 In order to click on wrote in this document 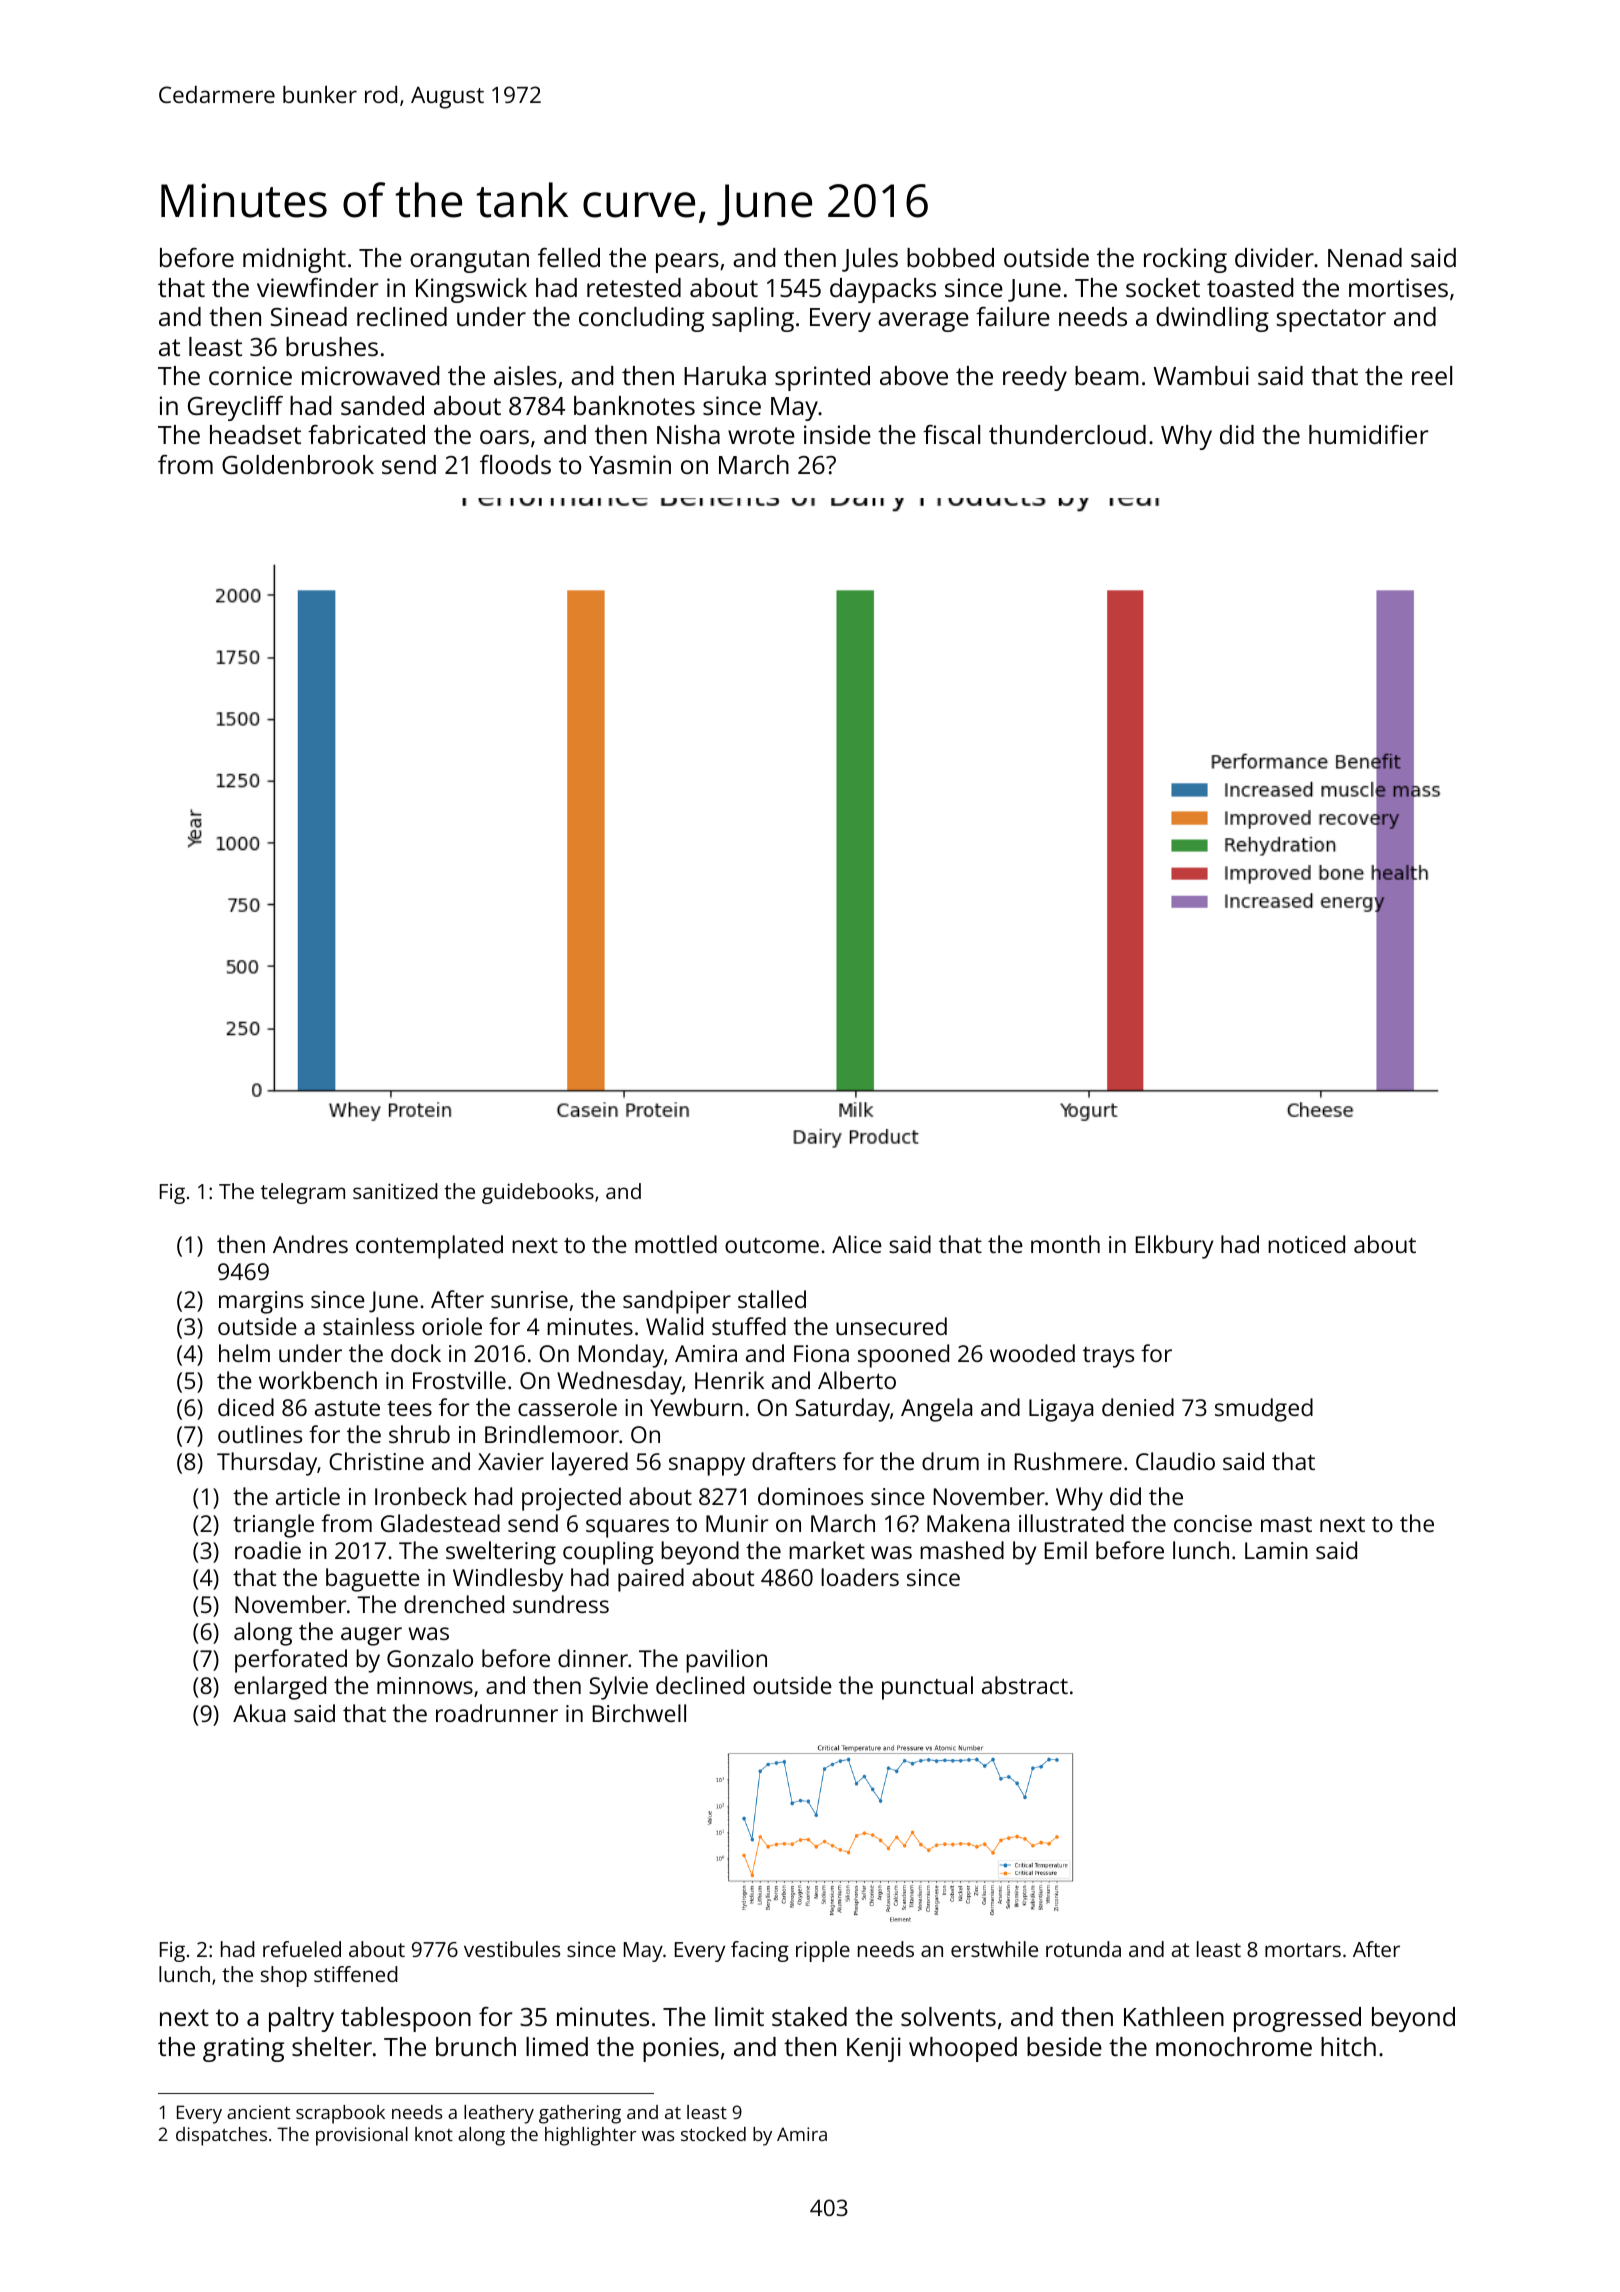, I will do `click(761, 435)`.
